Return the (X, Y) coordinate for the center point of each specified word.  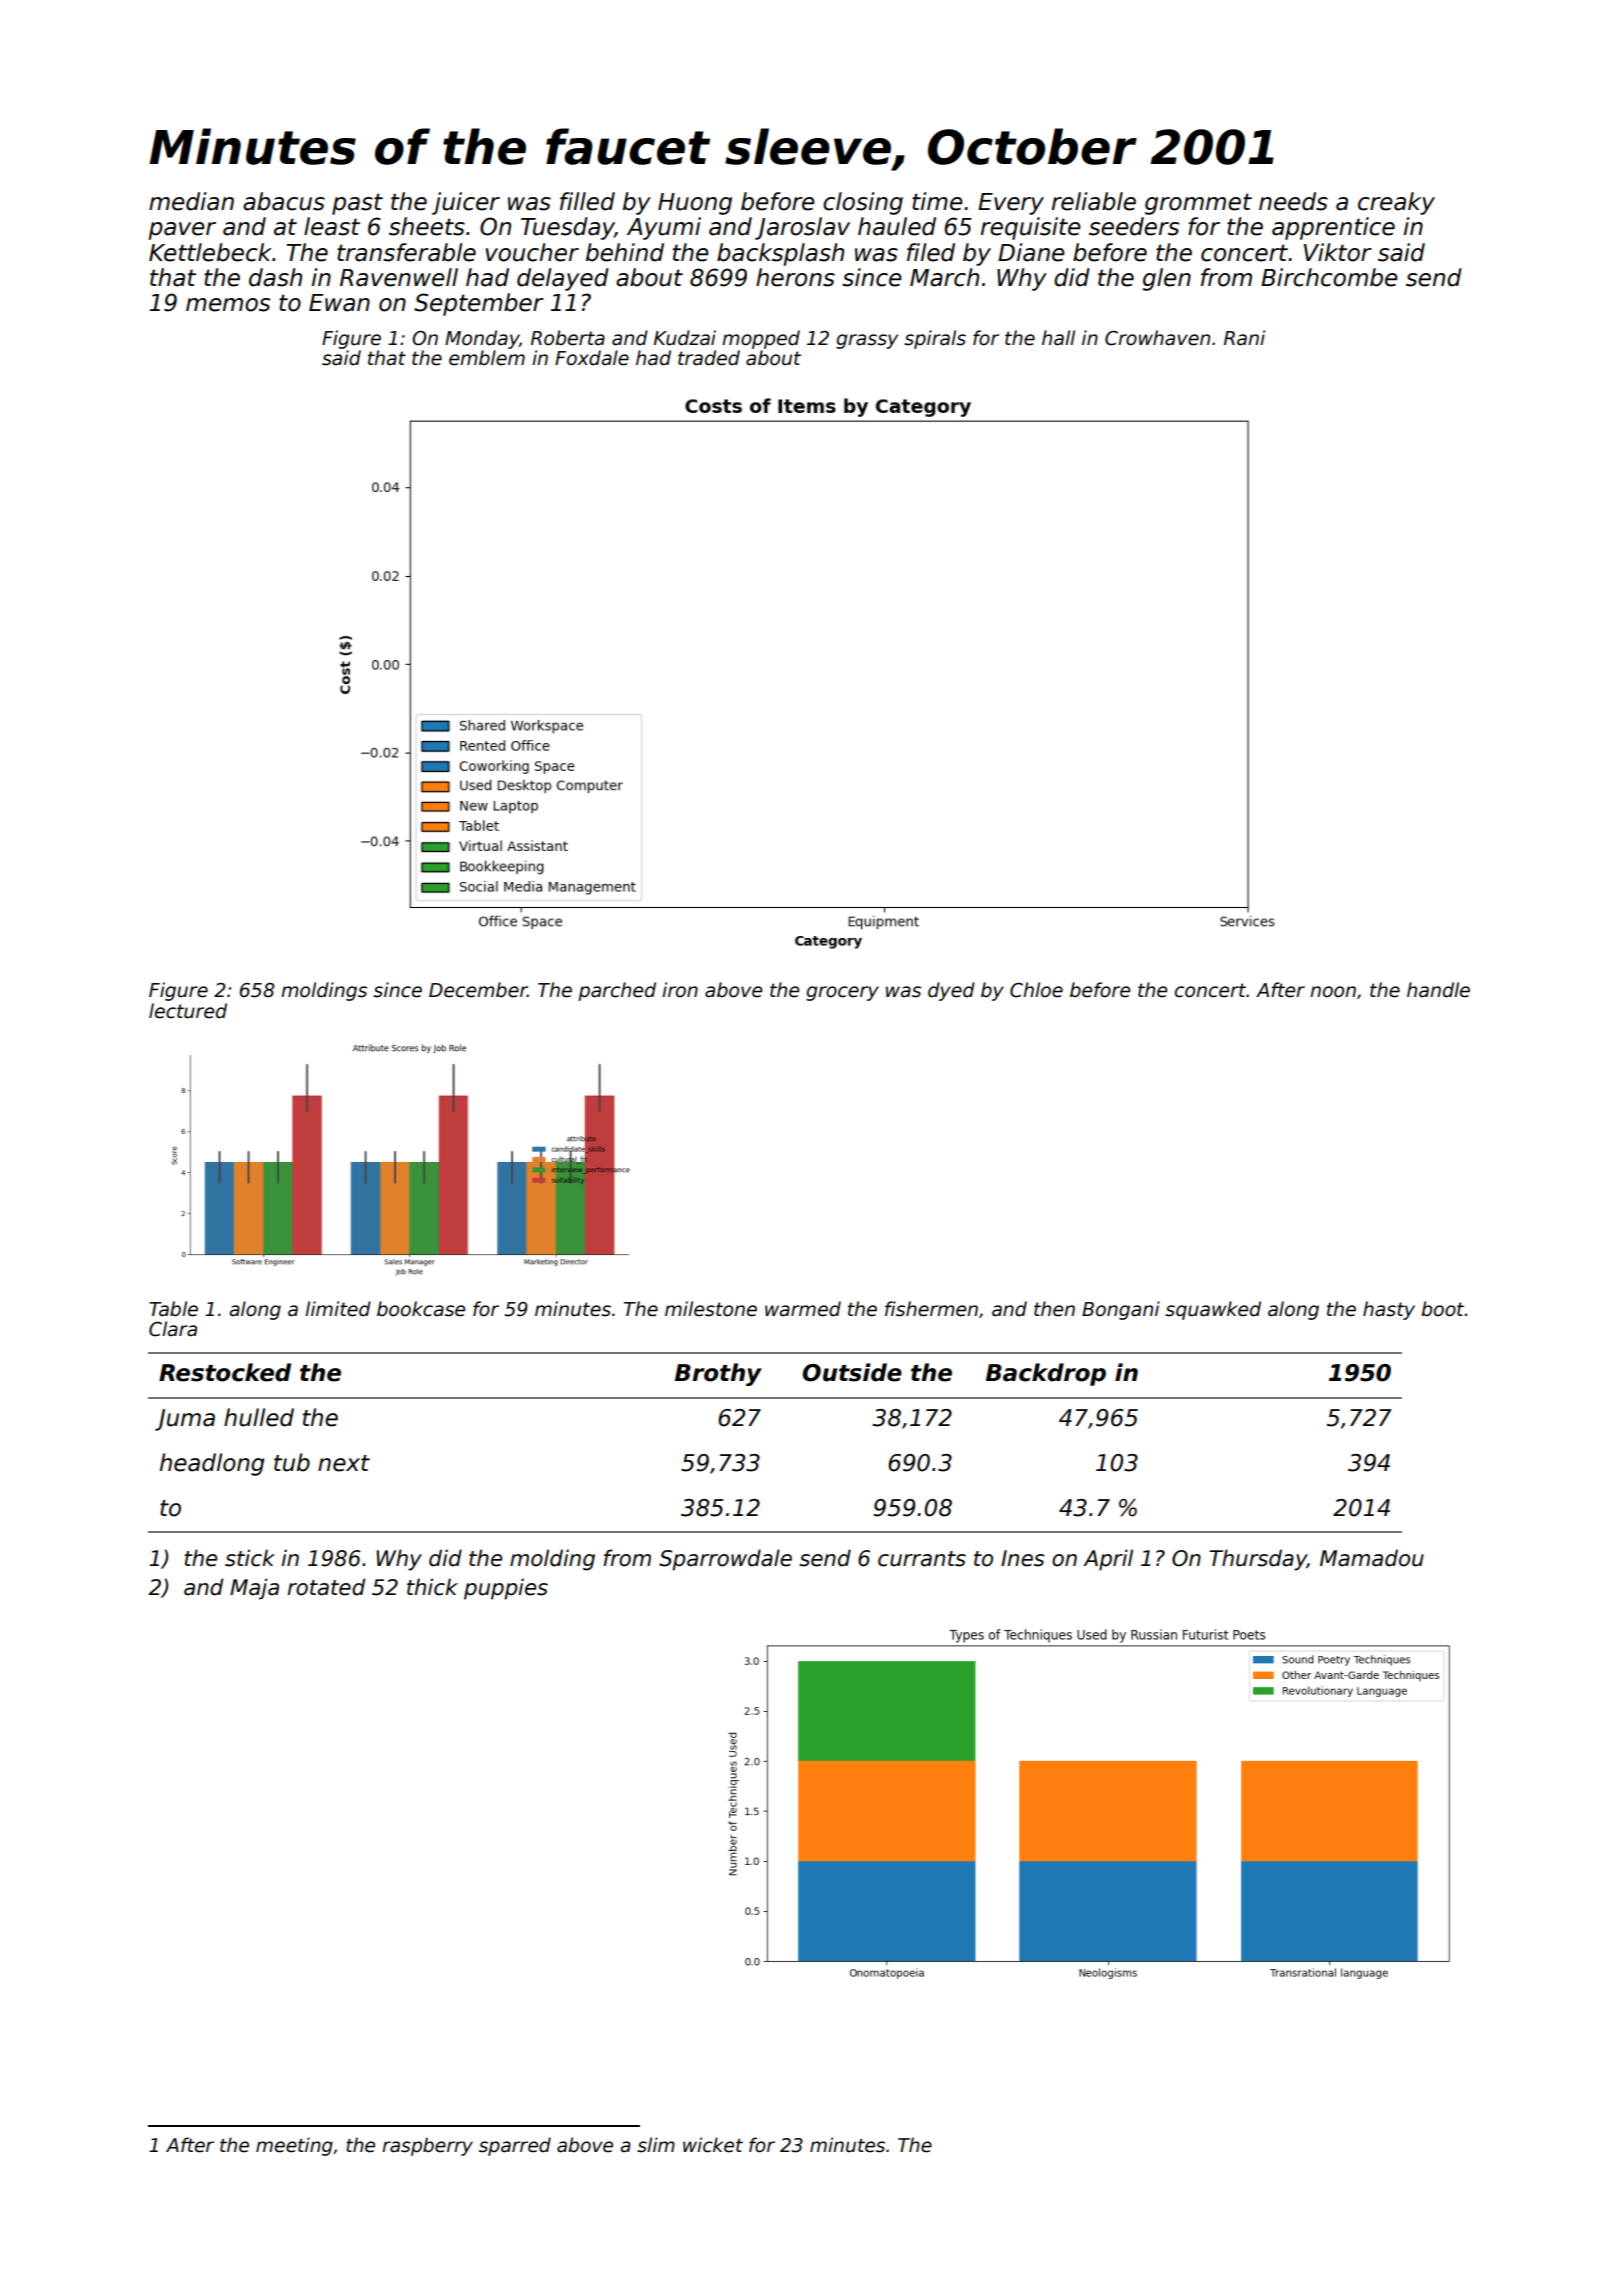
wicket (713, 2145)
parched (617, 991)
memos (228, 305)
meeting (294, 2146)
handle (1438, 990)
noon (1333, 992)
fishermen (931, 1309)
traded (709, 358)
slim (656, 2145)
